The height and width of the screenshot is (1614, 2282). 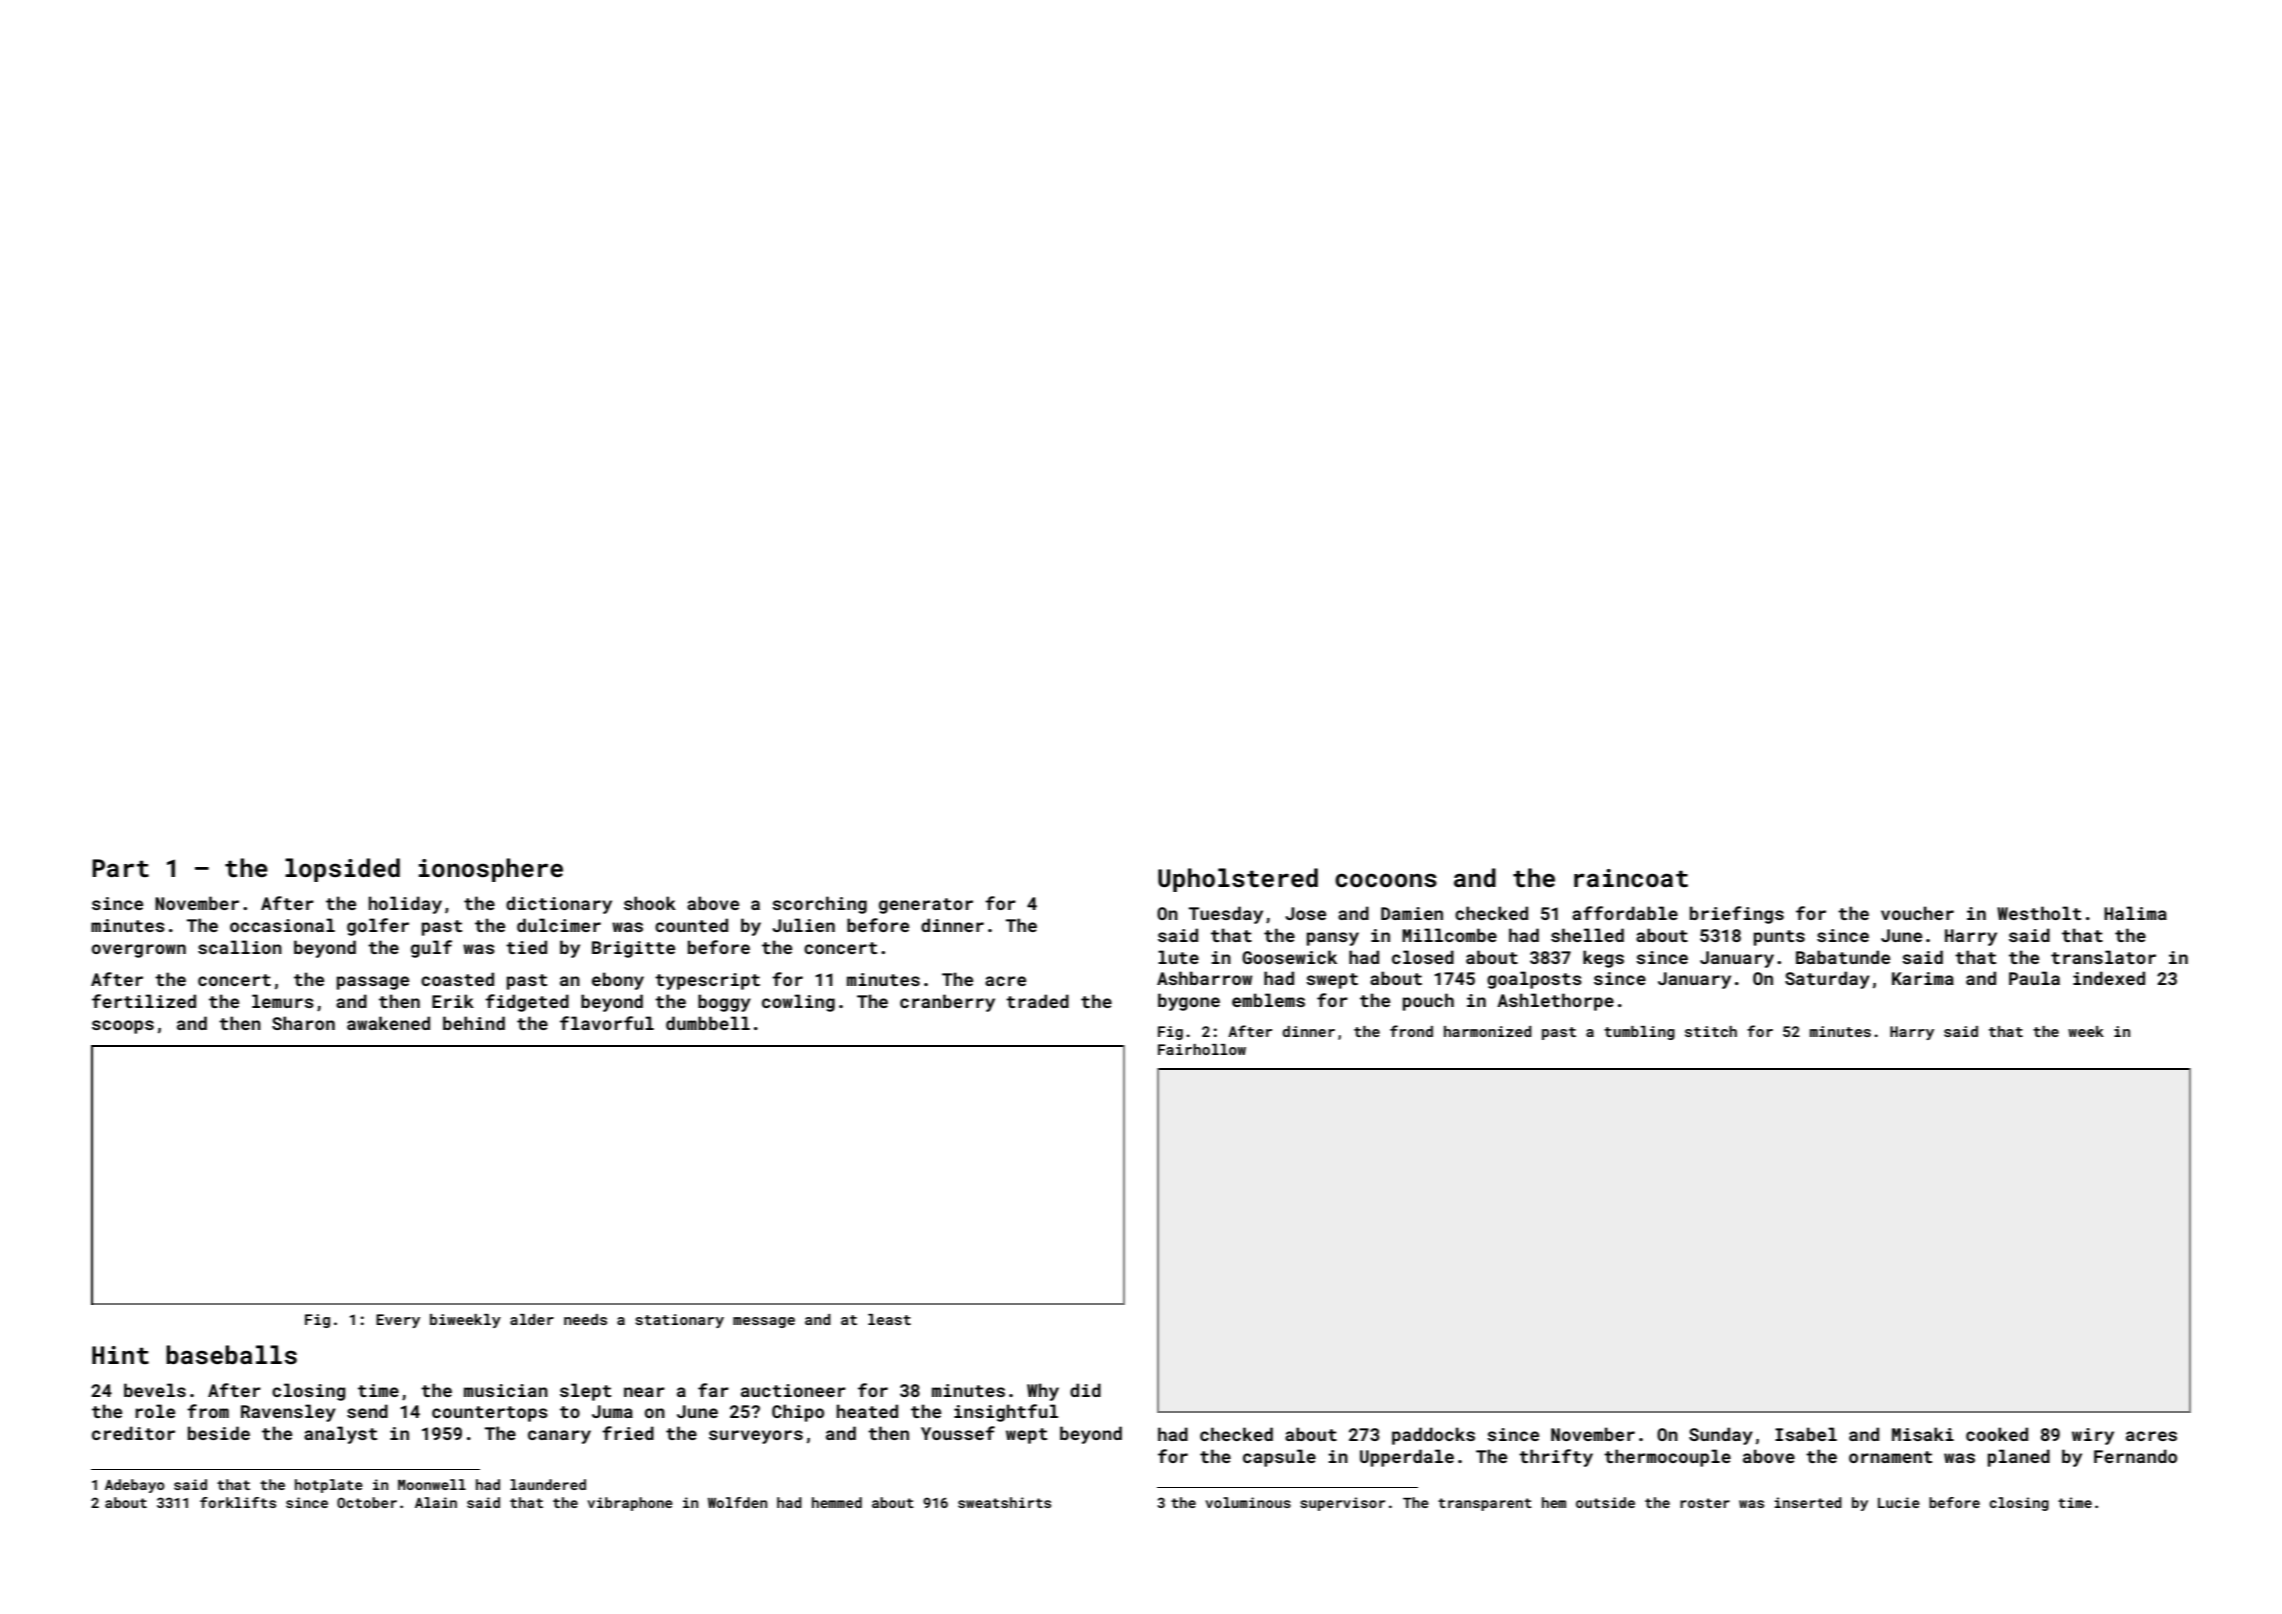 What do you see at coordinates (398, 1321) in the screenshot?
I see `Every` at bounding box center [398, 1321].
